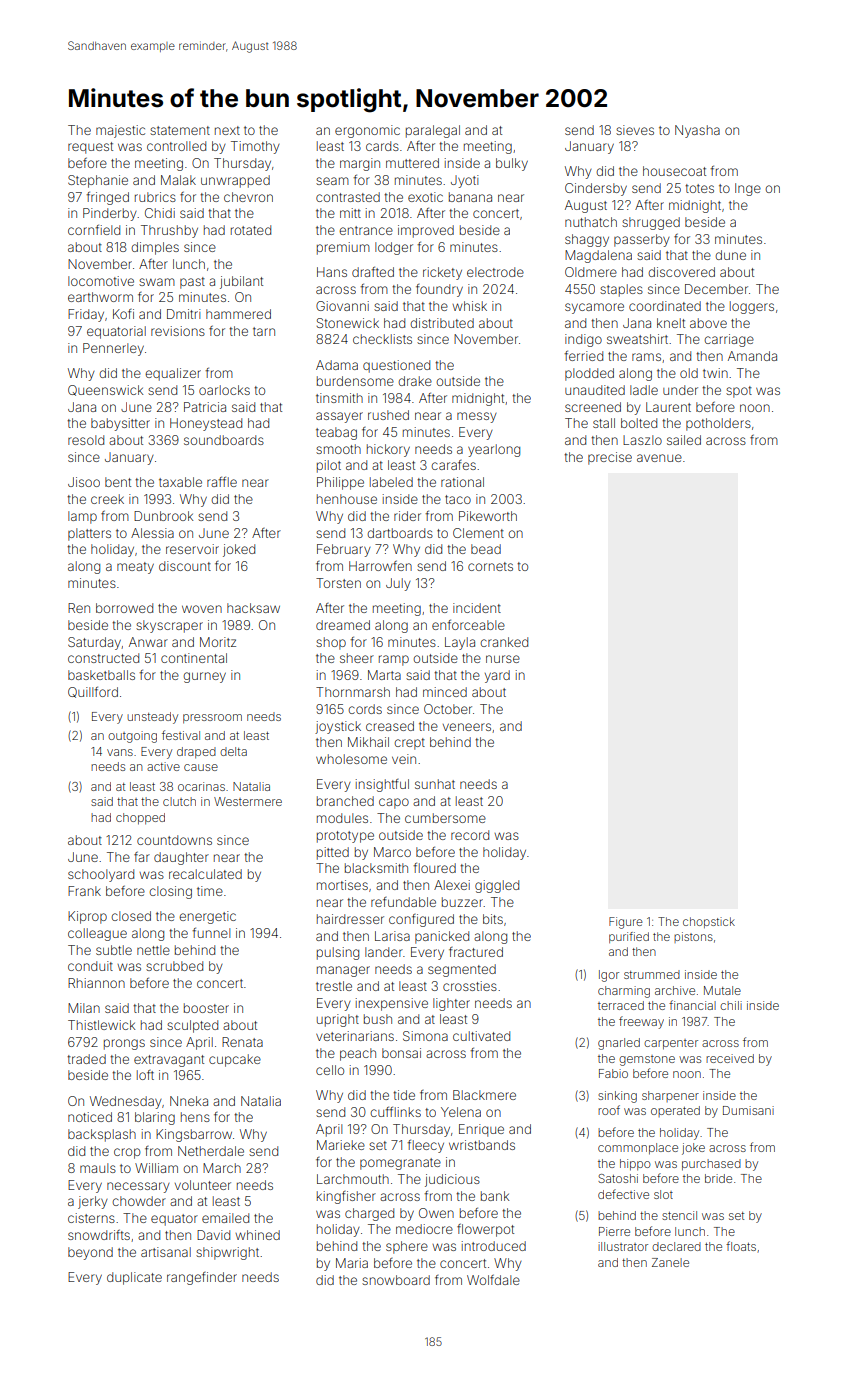  I want to click on oarlocks, so click(224, 390).
